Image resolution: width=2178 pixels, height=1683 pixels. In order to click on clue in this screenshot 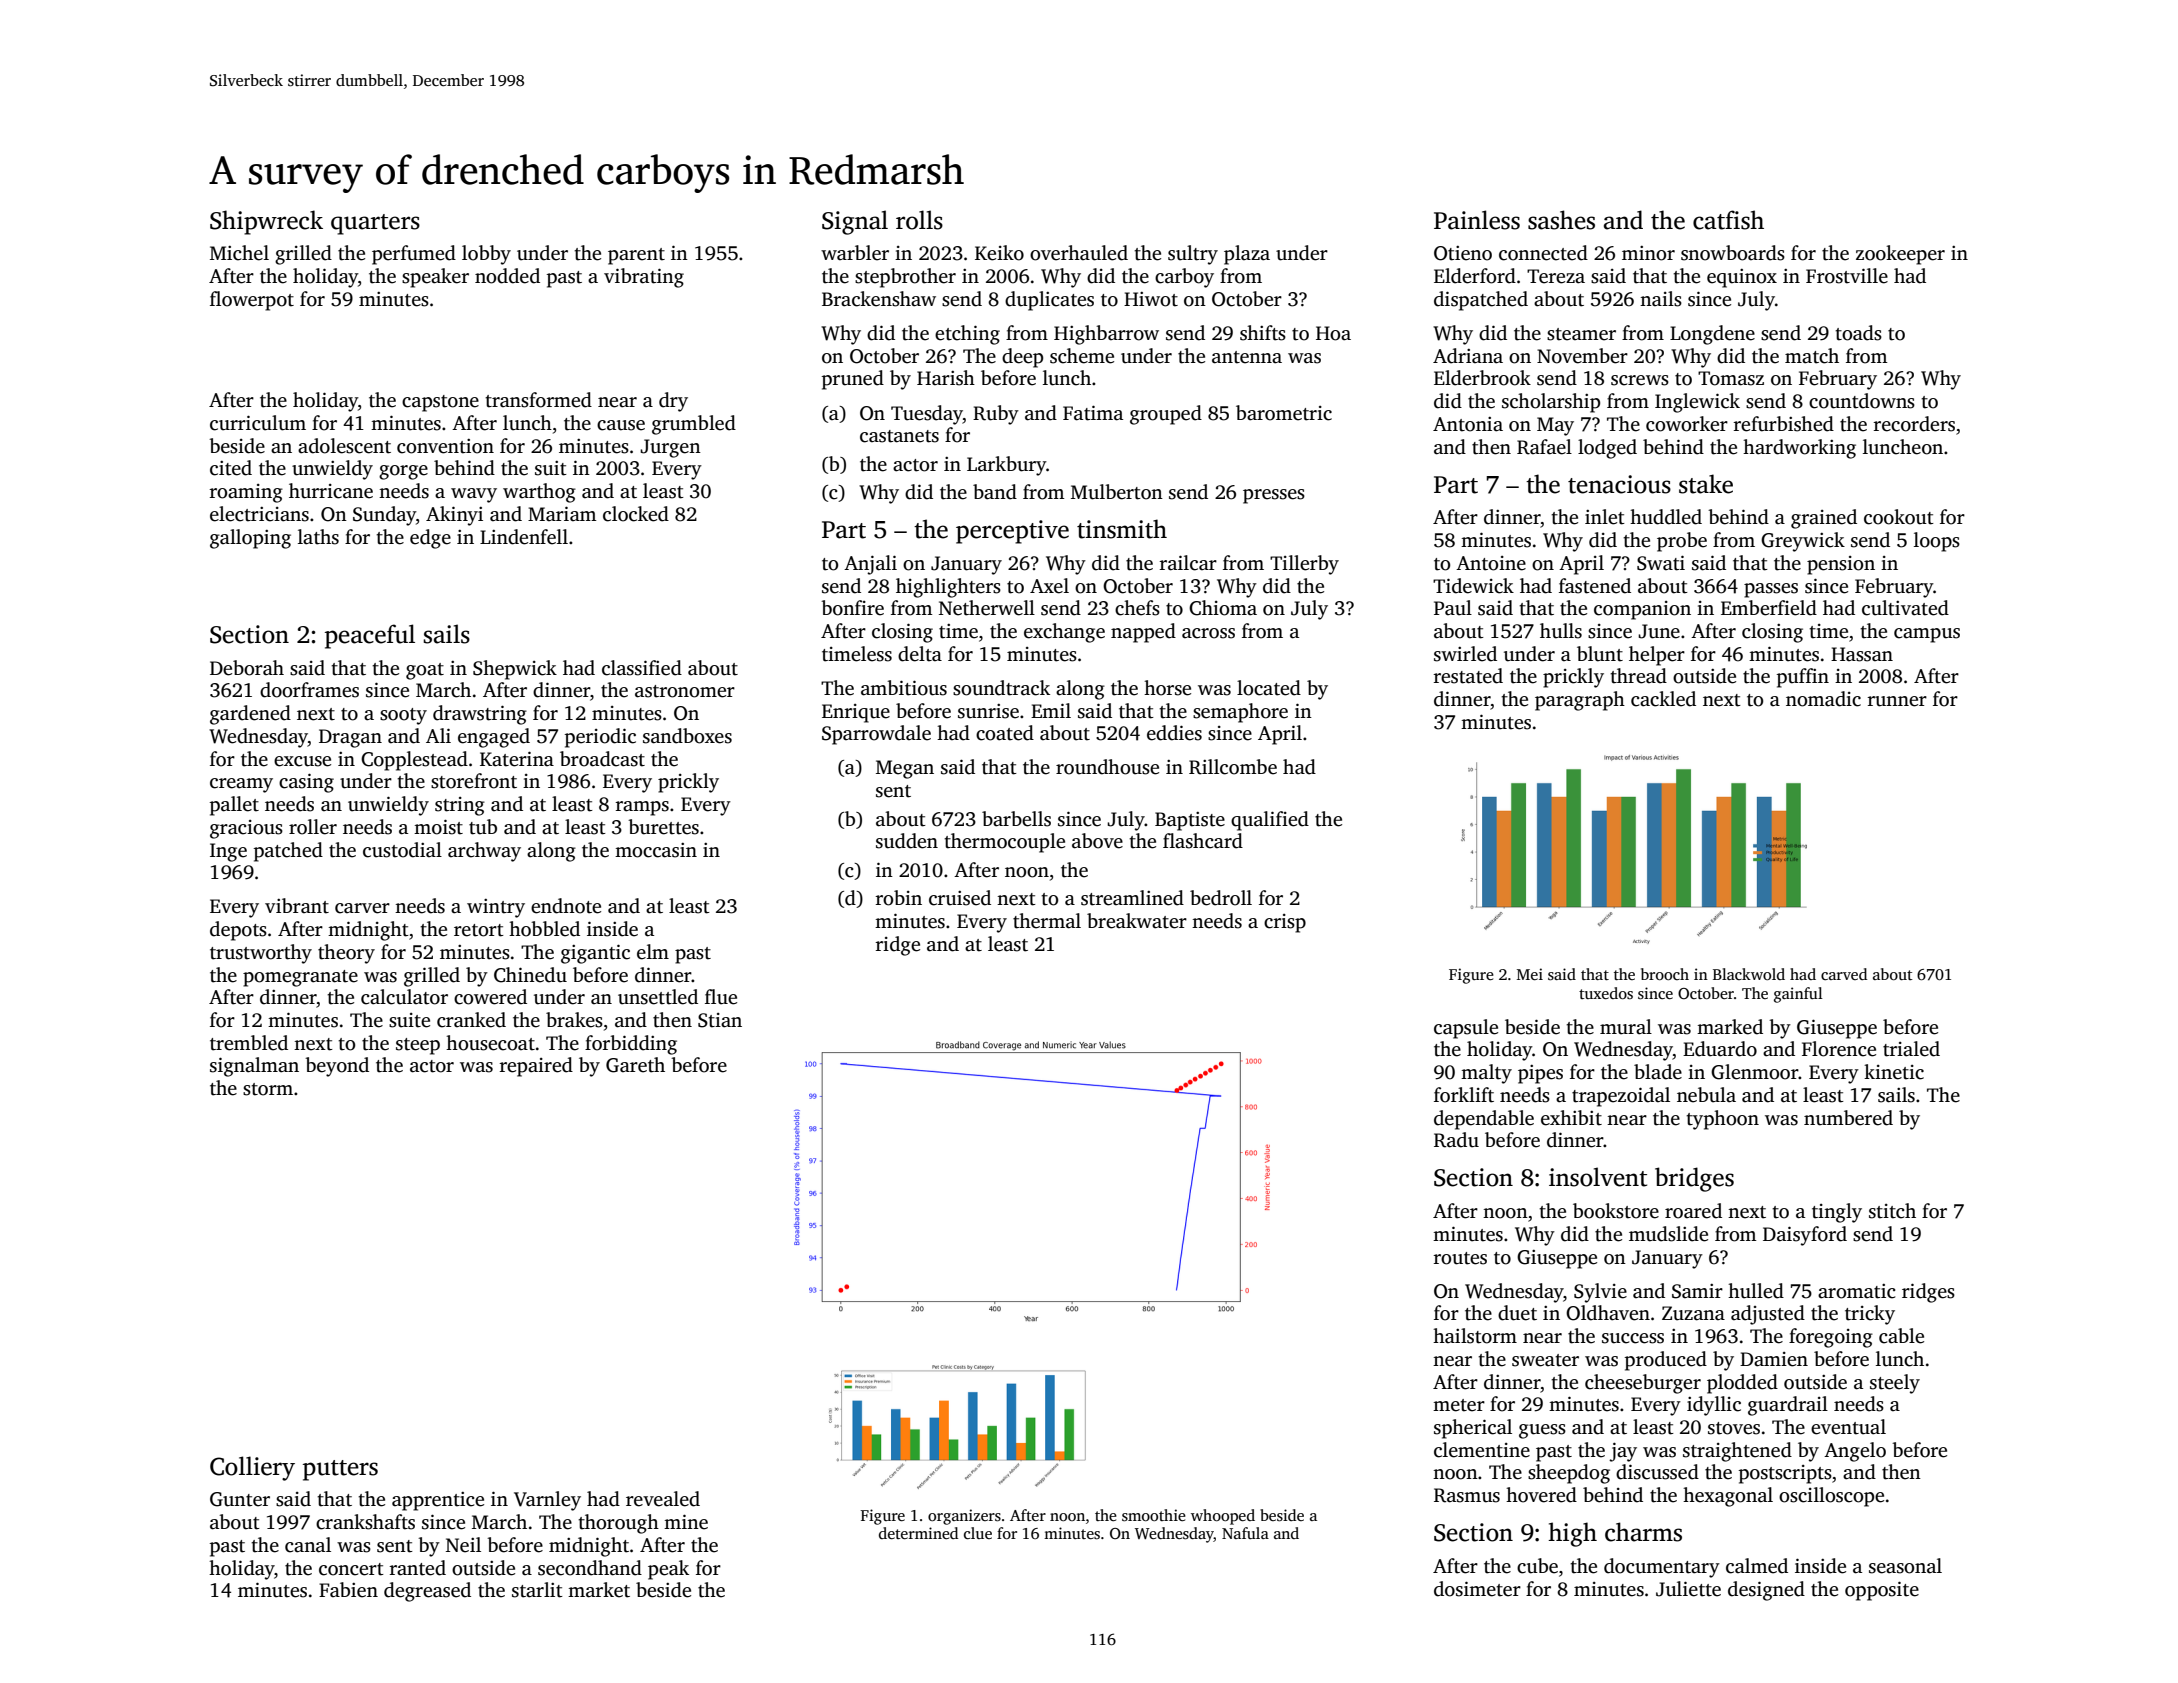, I will do `click(978, 1533)`.
